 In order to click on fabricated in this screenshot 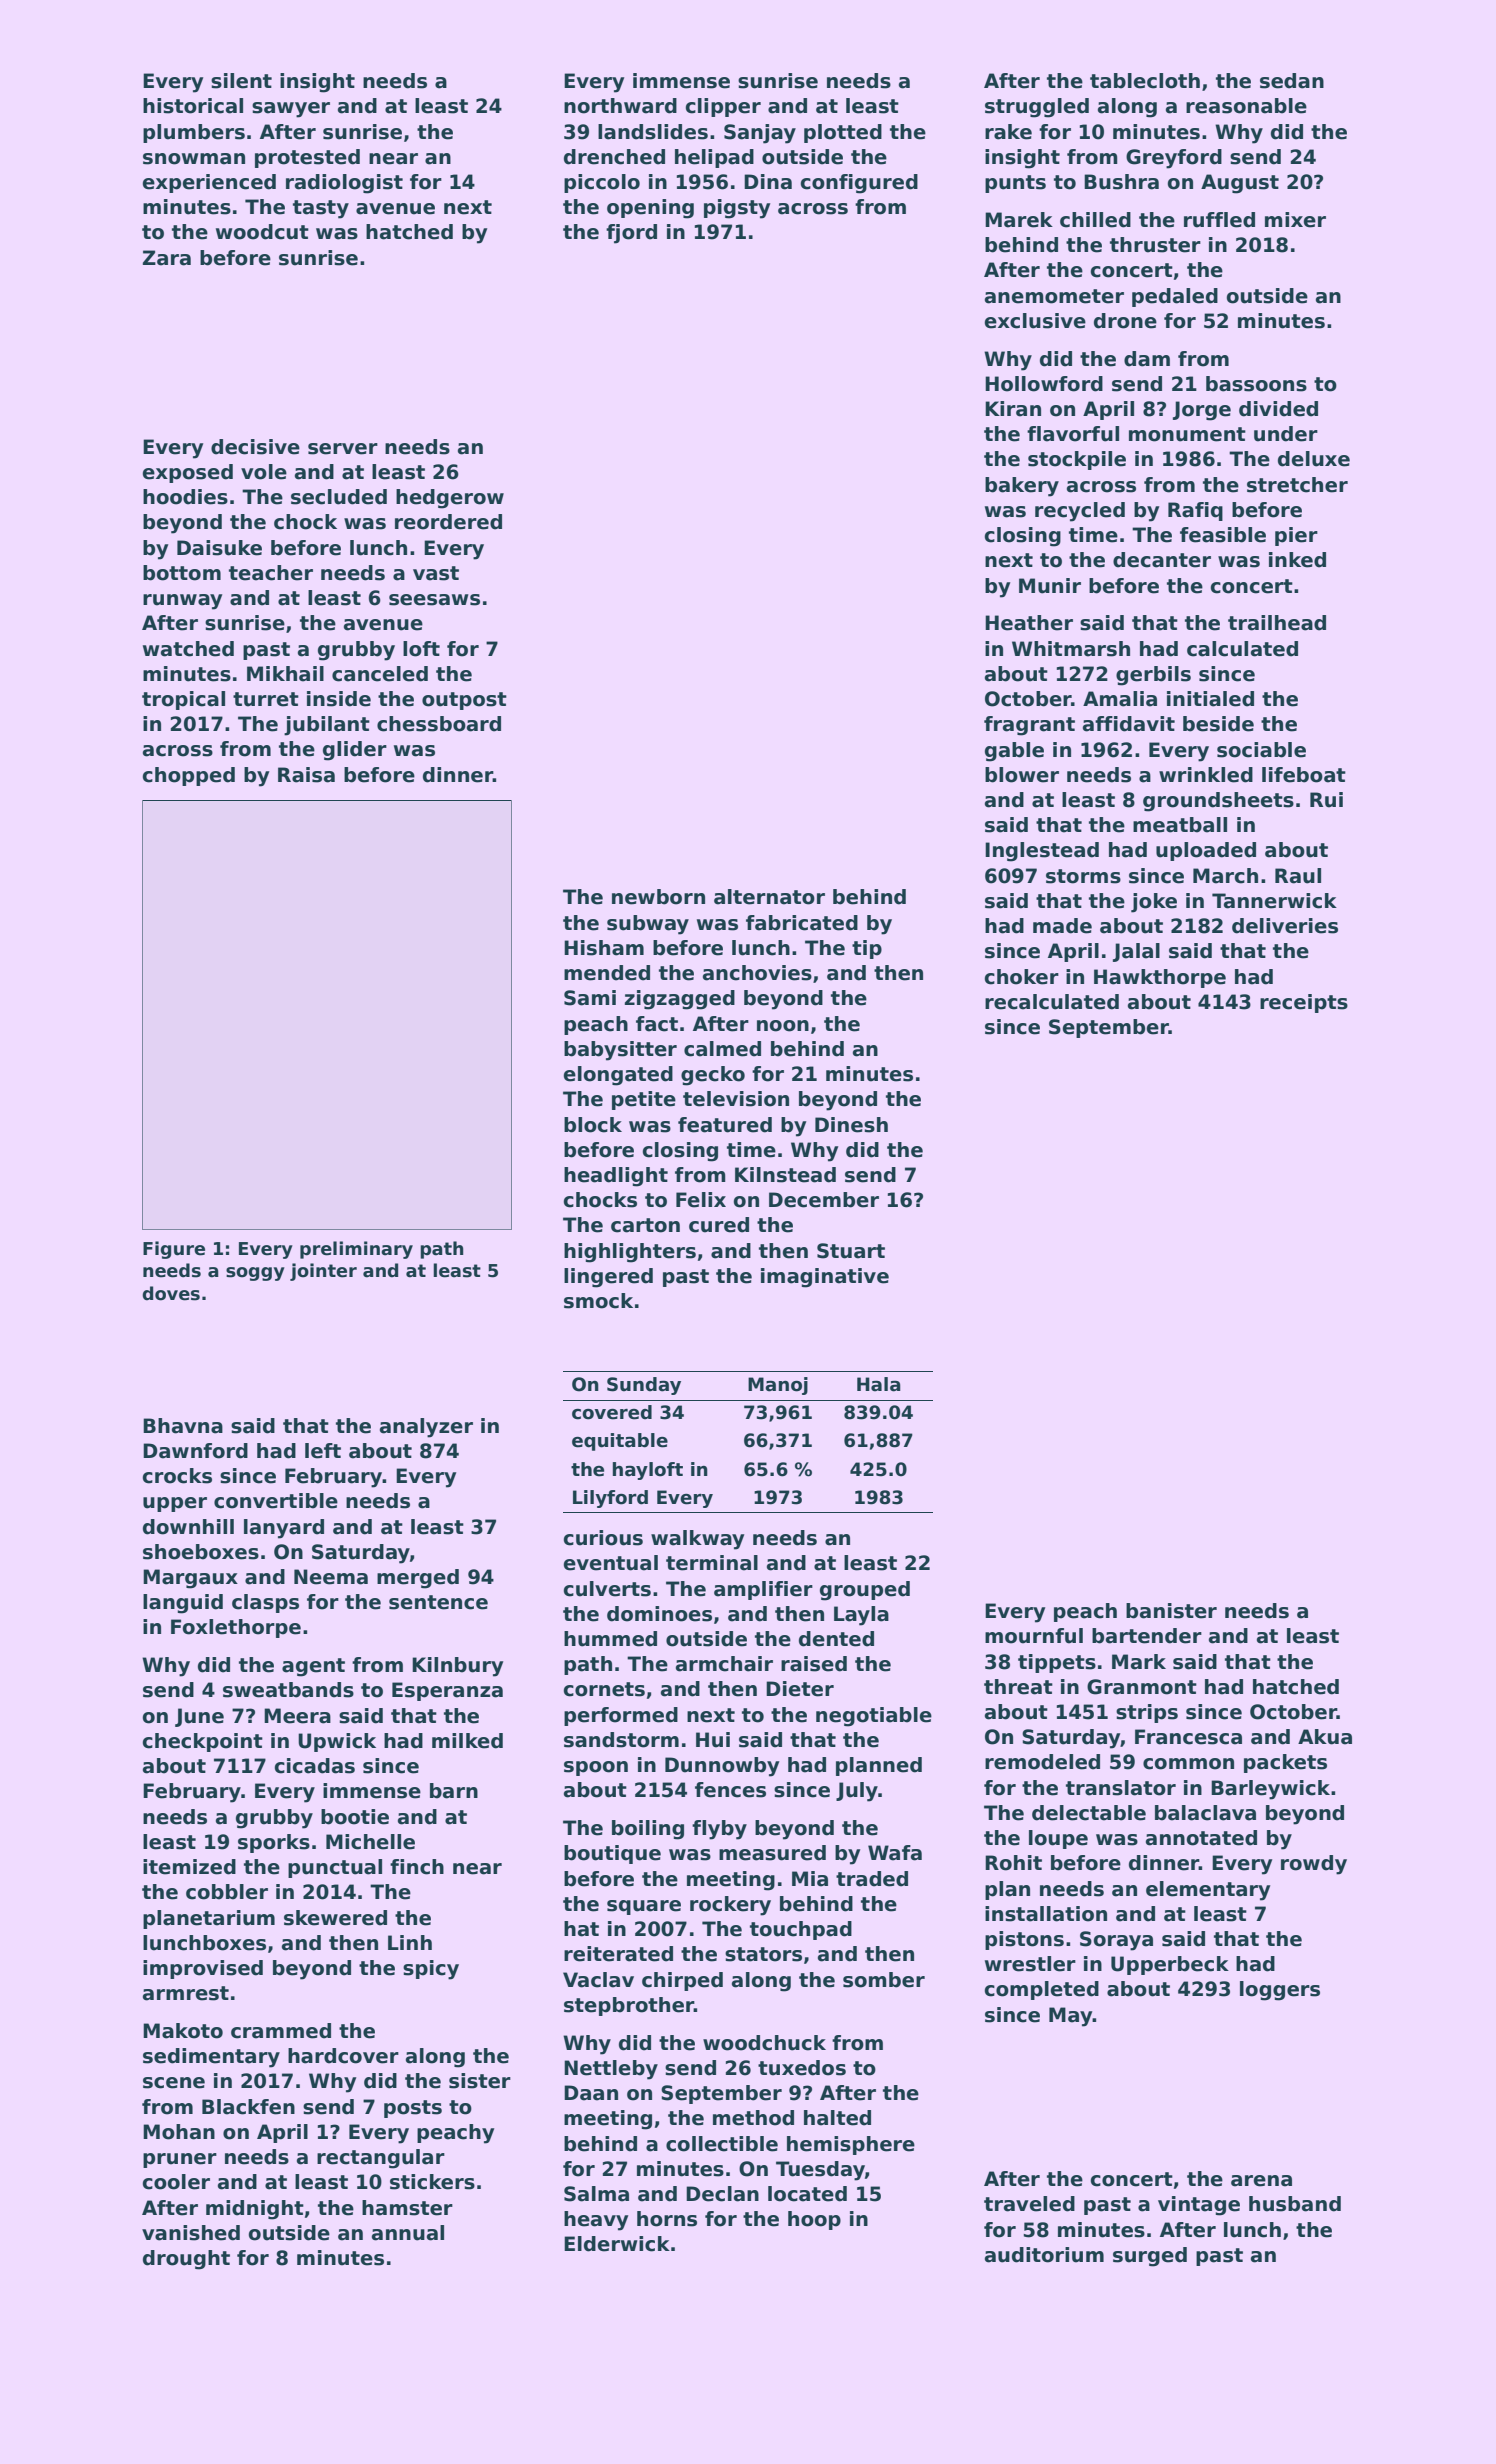, I will do `click(802, 923)`.
